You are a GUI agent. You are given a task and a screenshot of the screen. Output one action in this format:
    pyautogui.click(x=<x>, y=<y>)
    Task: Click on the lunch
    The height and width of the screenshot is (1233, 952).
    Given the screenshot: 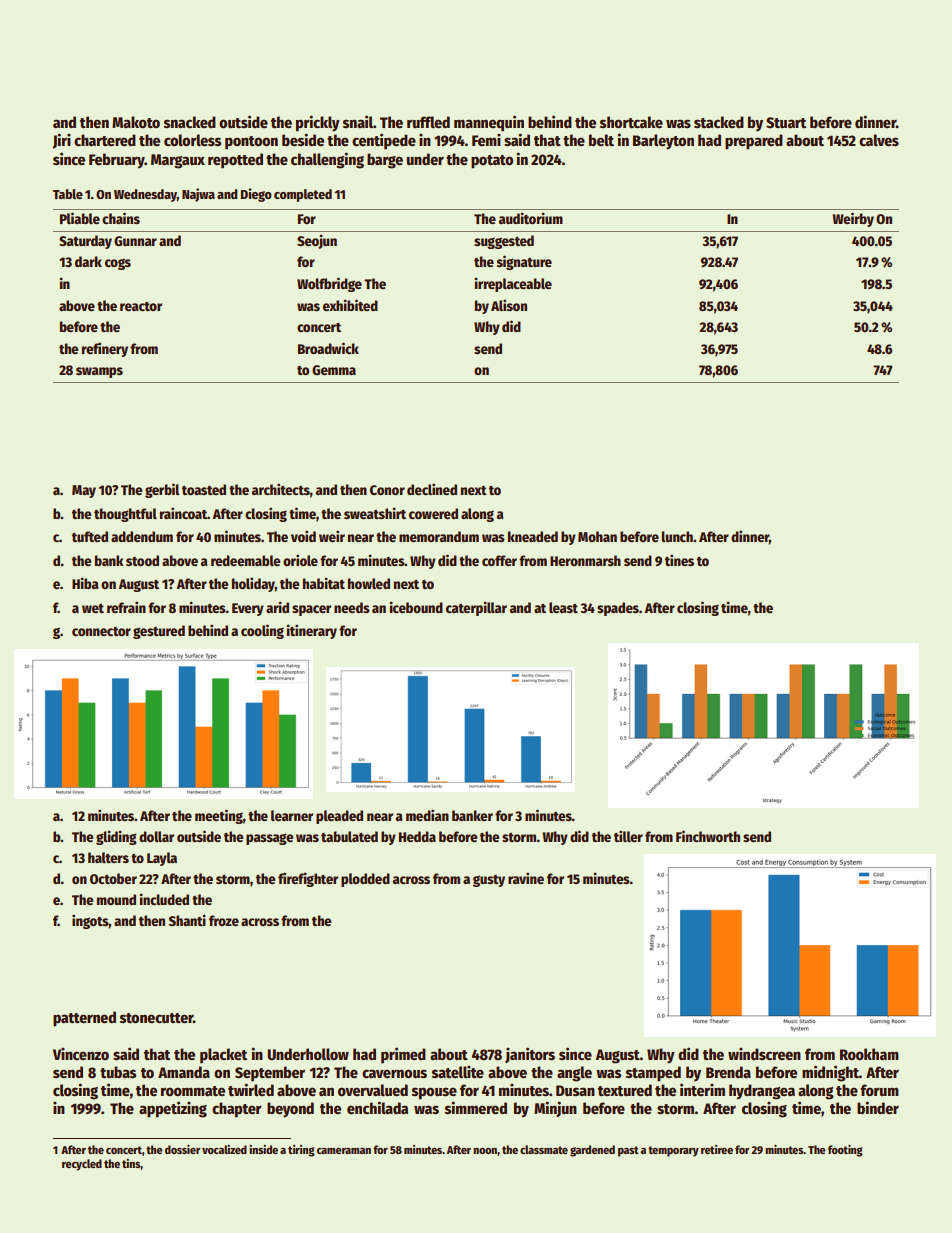 What is the action you would take?
    pyautogui.click(x=677, y=536)
